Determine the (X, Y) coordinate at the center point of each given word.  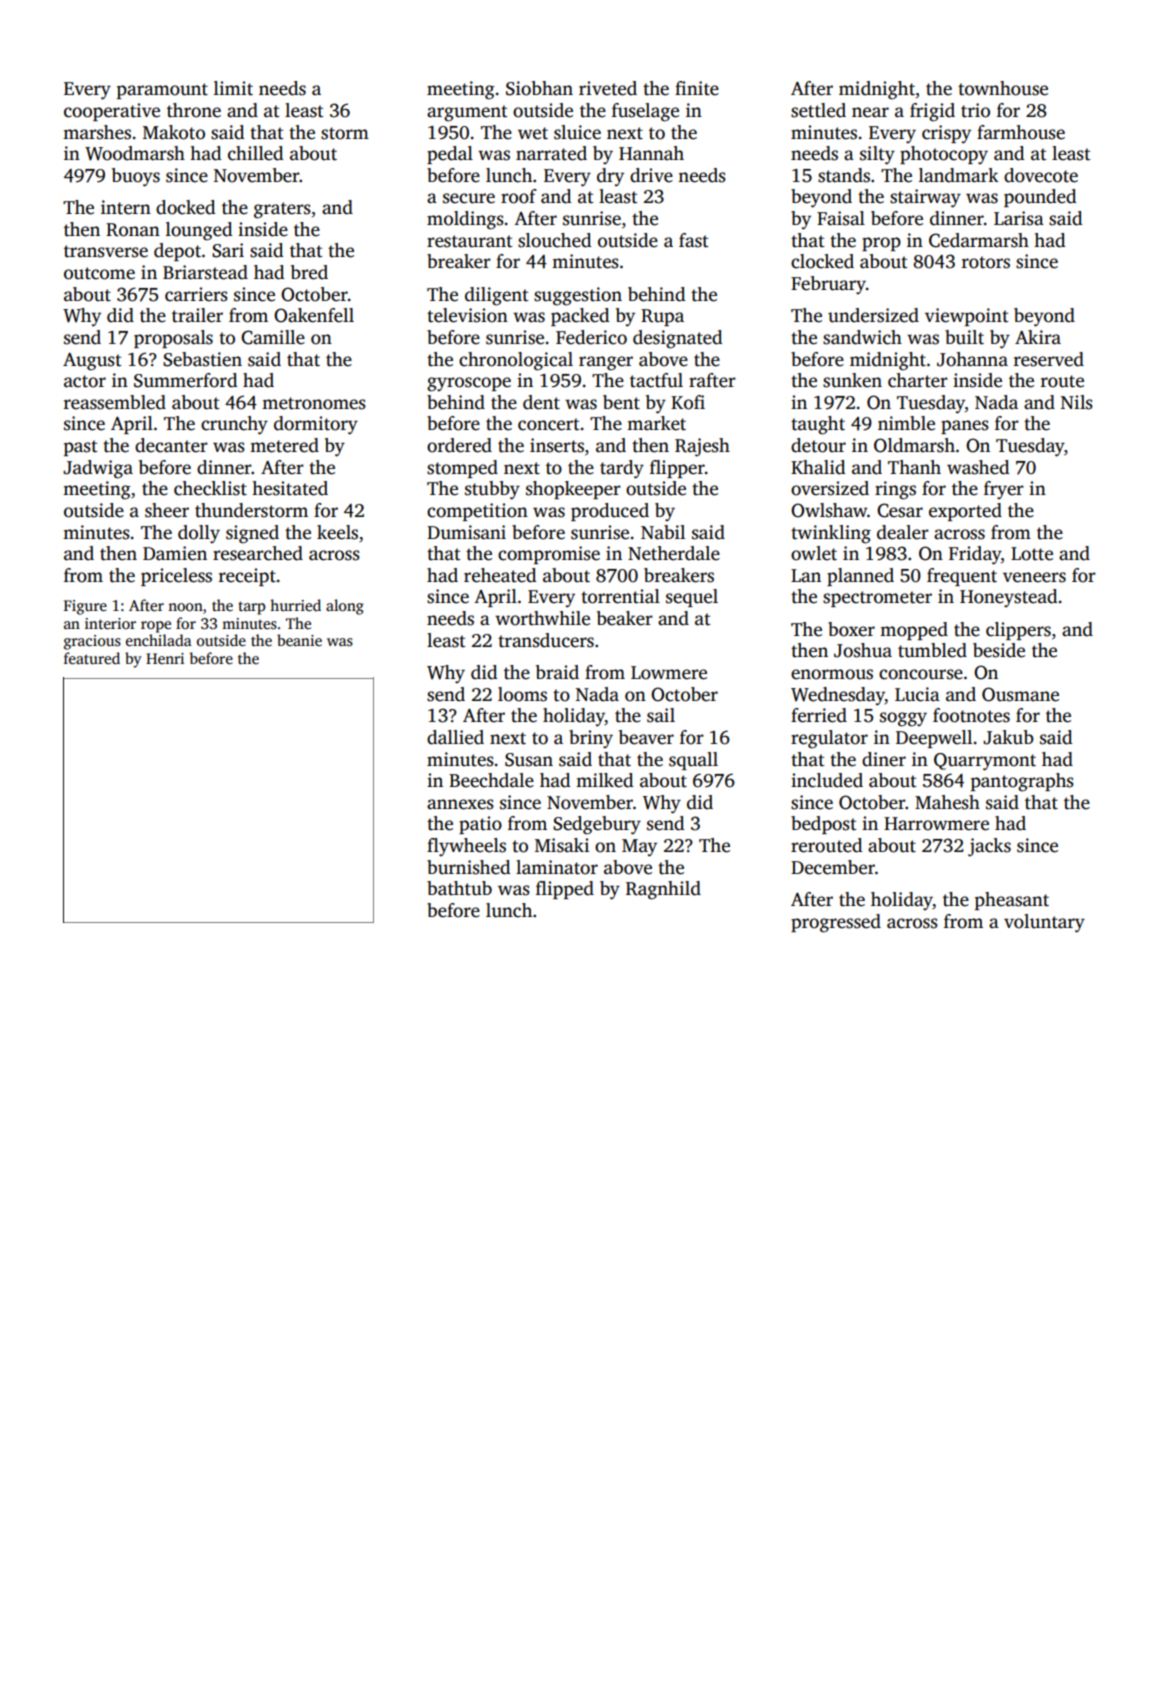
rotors (986, 262)
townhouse (1003, 88)
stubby (492, 490)
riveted (608, 88)
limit (233, 88)
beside (999, 650)
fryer (1004, 490)
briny (591, 739)
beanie (299, 640)
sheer (167, 510)
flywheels (466, 847)
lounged (199, 231)
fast (694, 240)
